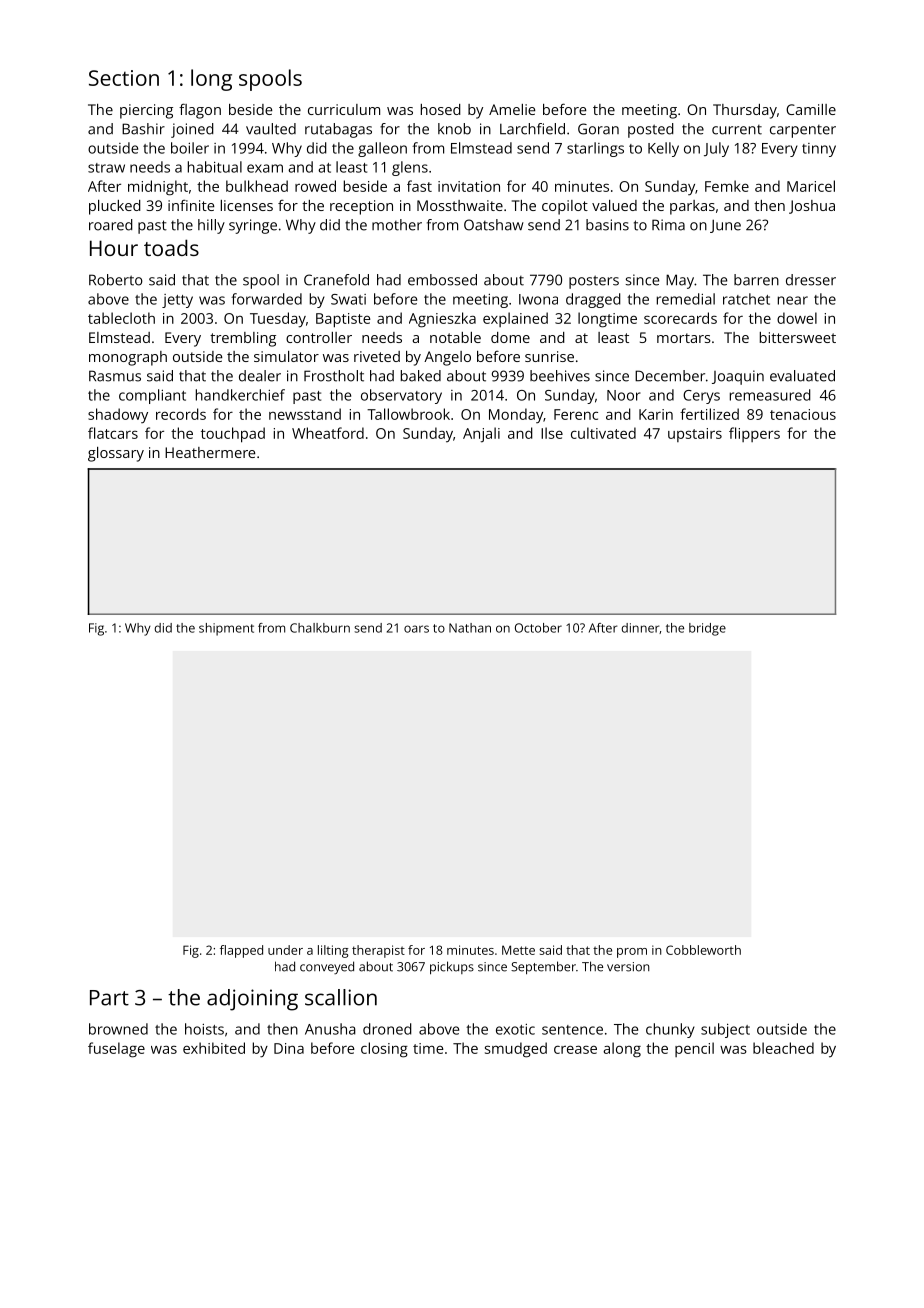  I want to click on glossary, so click(116, 454).
